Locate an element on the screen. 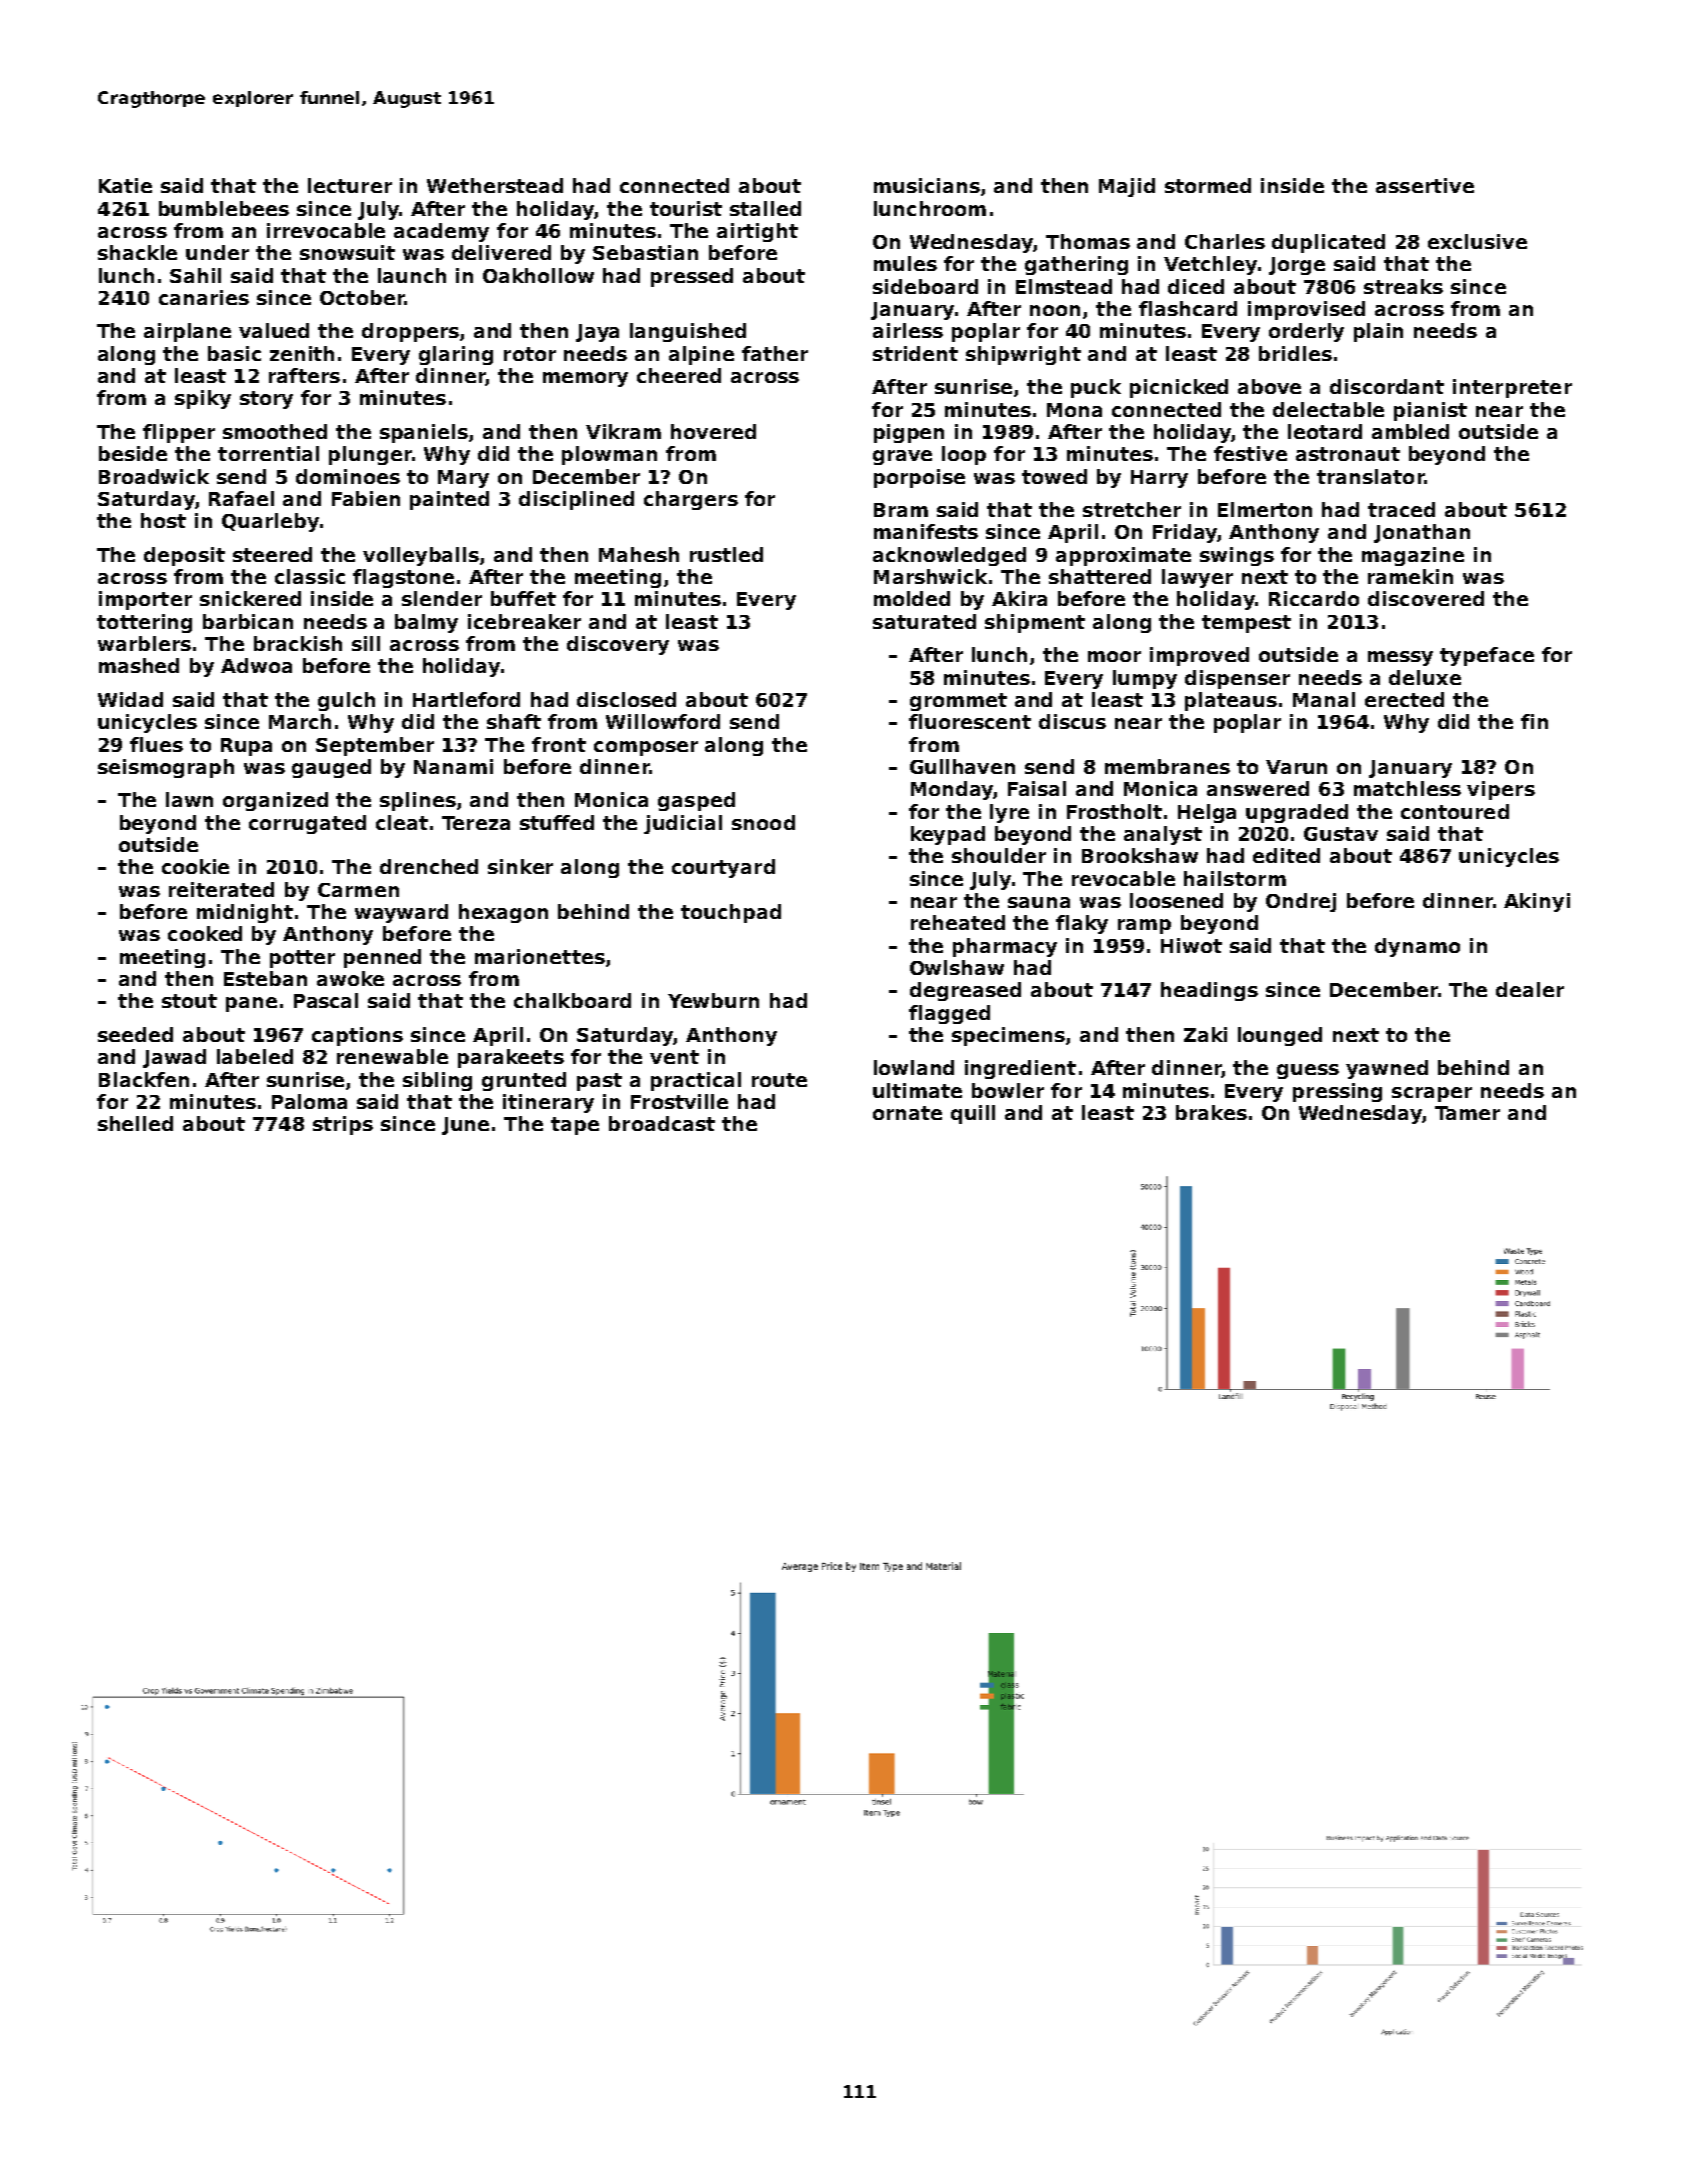  keypad is located at coordinates (948, 835).
